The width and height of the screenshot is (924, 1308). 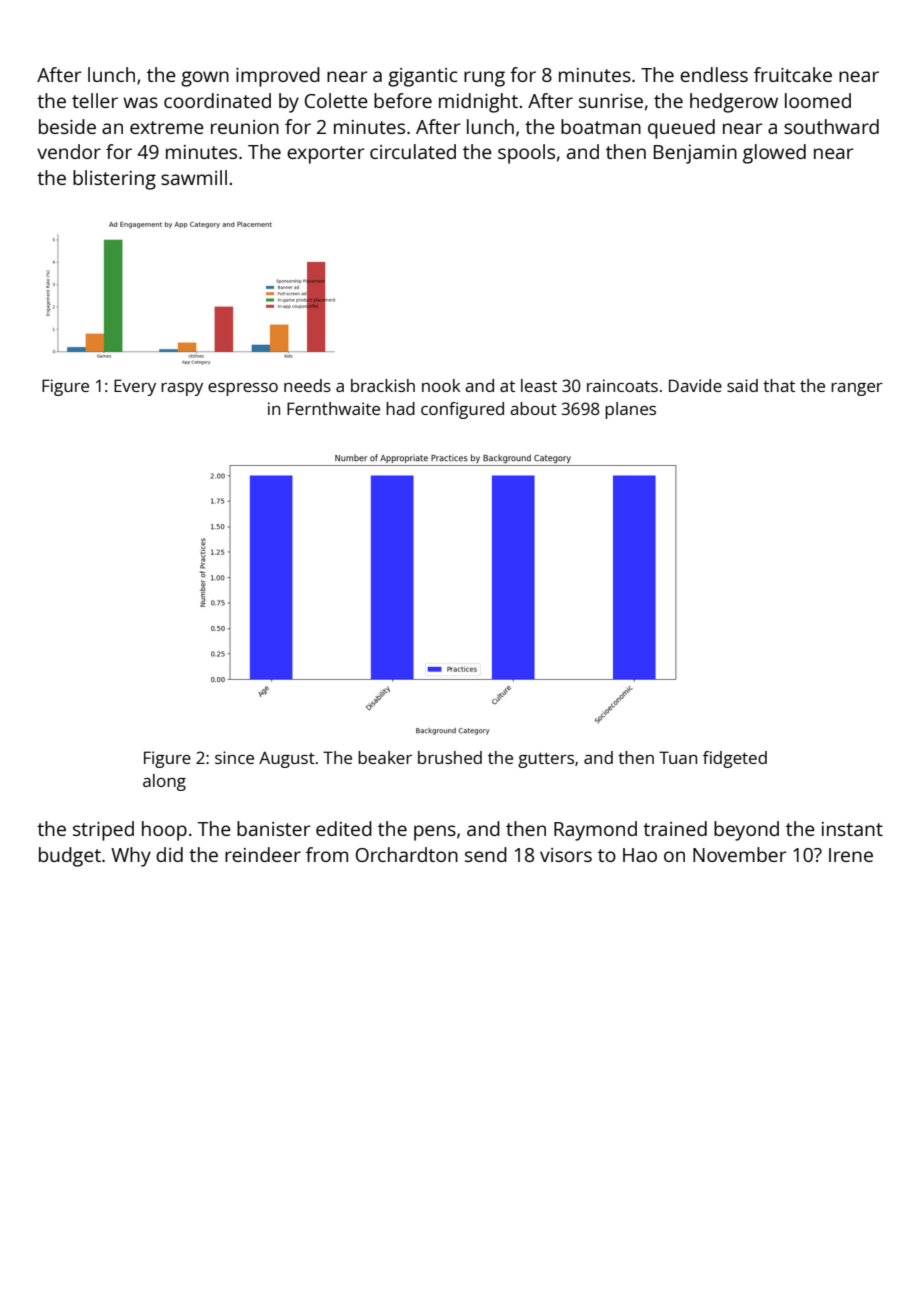 What do you see at coordinates (526, 154) in the screenshot?
I see `spools` at bounding box center [526, 154].
